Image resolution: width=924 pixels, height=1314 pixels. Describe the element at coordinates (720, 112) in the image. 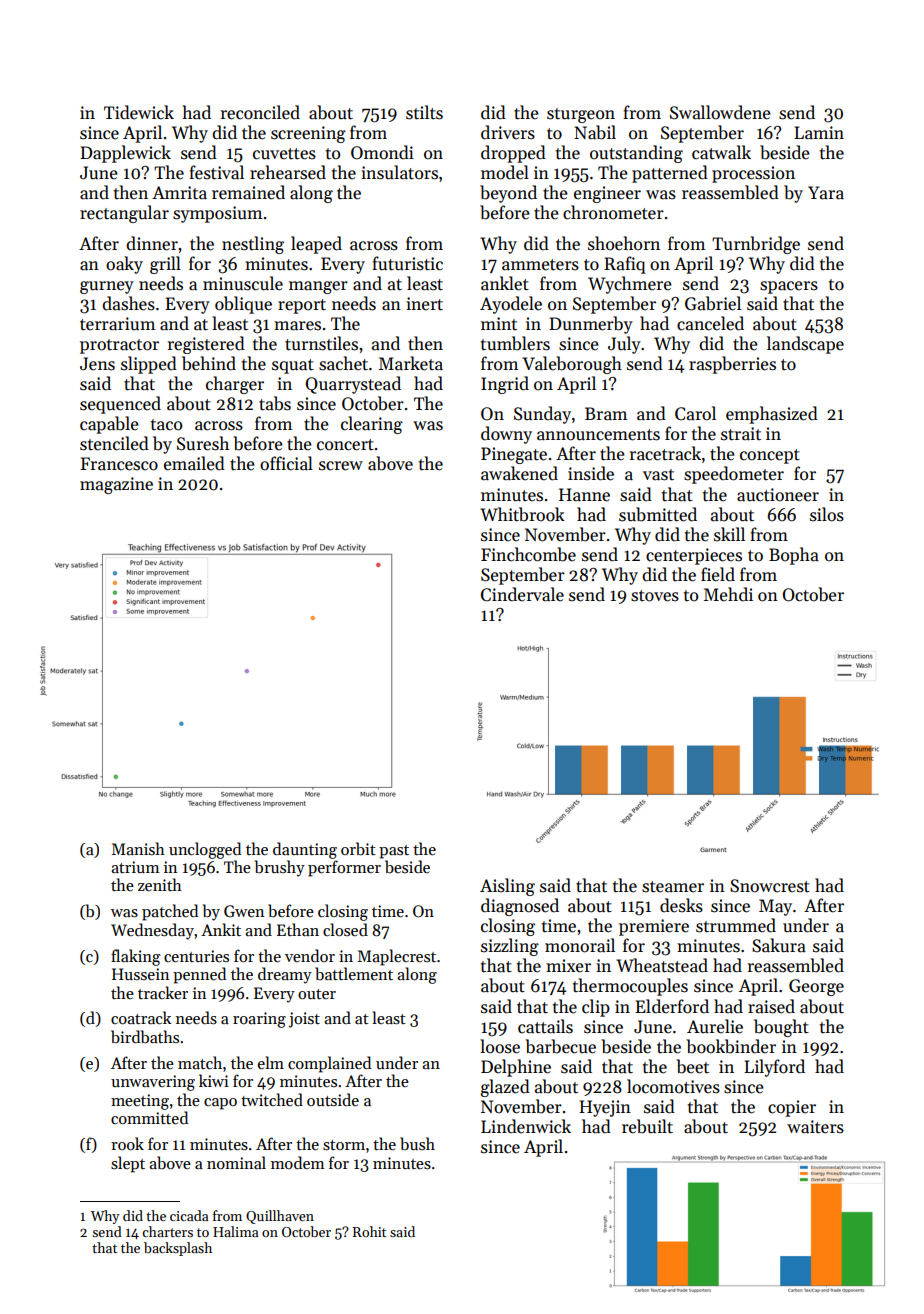

I see `Swallowdene` at that location.
